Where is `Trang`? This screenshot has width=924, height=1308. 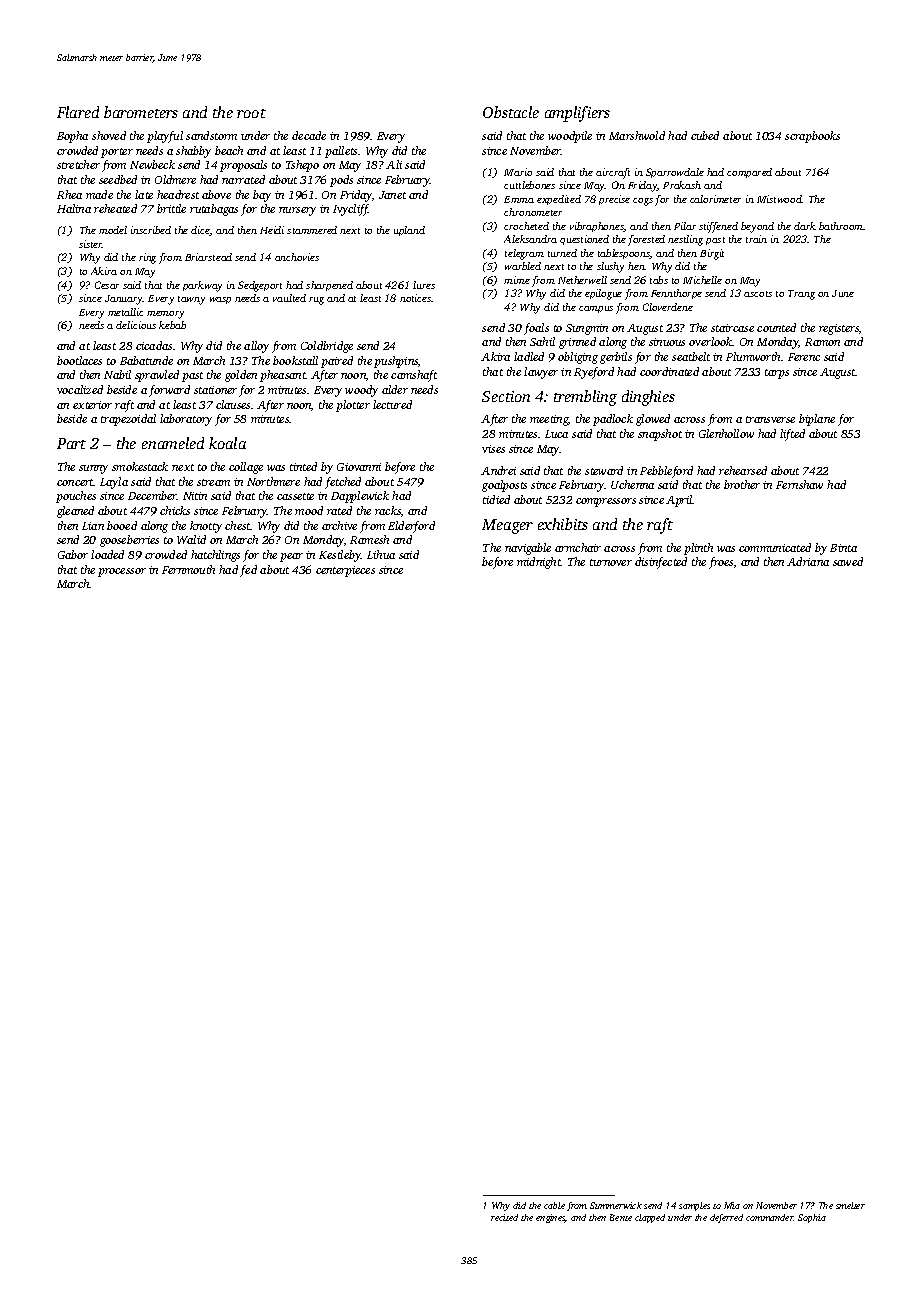
Trang is located at coordinates (801, 295).
